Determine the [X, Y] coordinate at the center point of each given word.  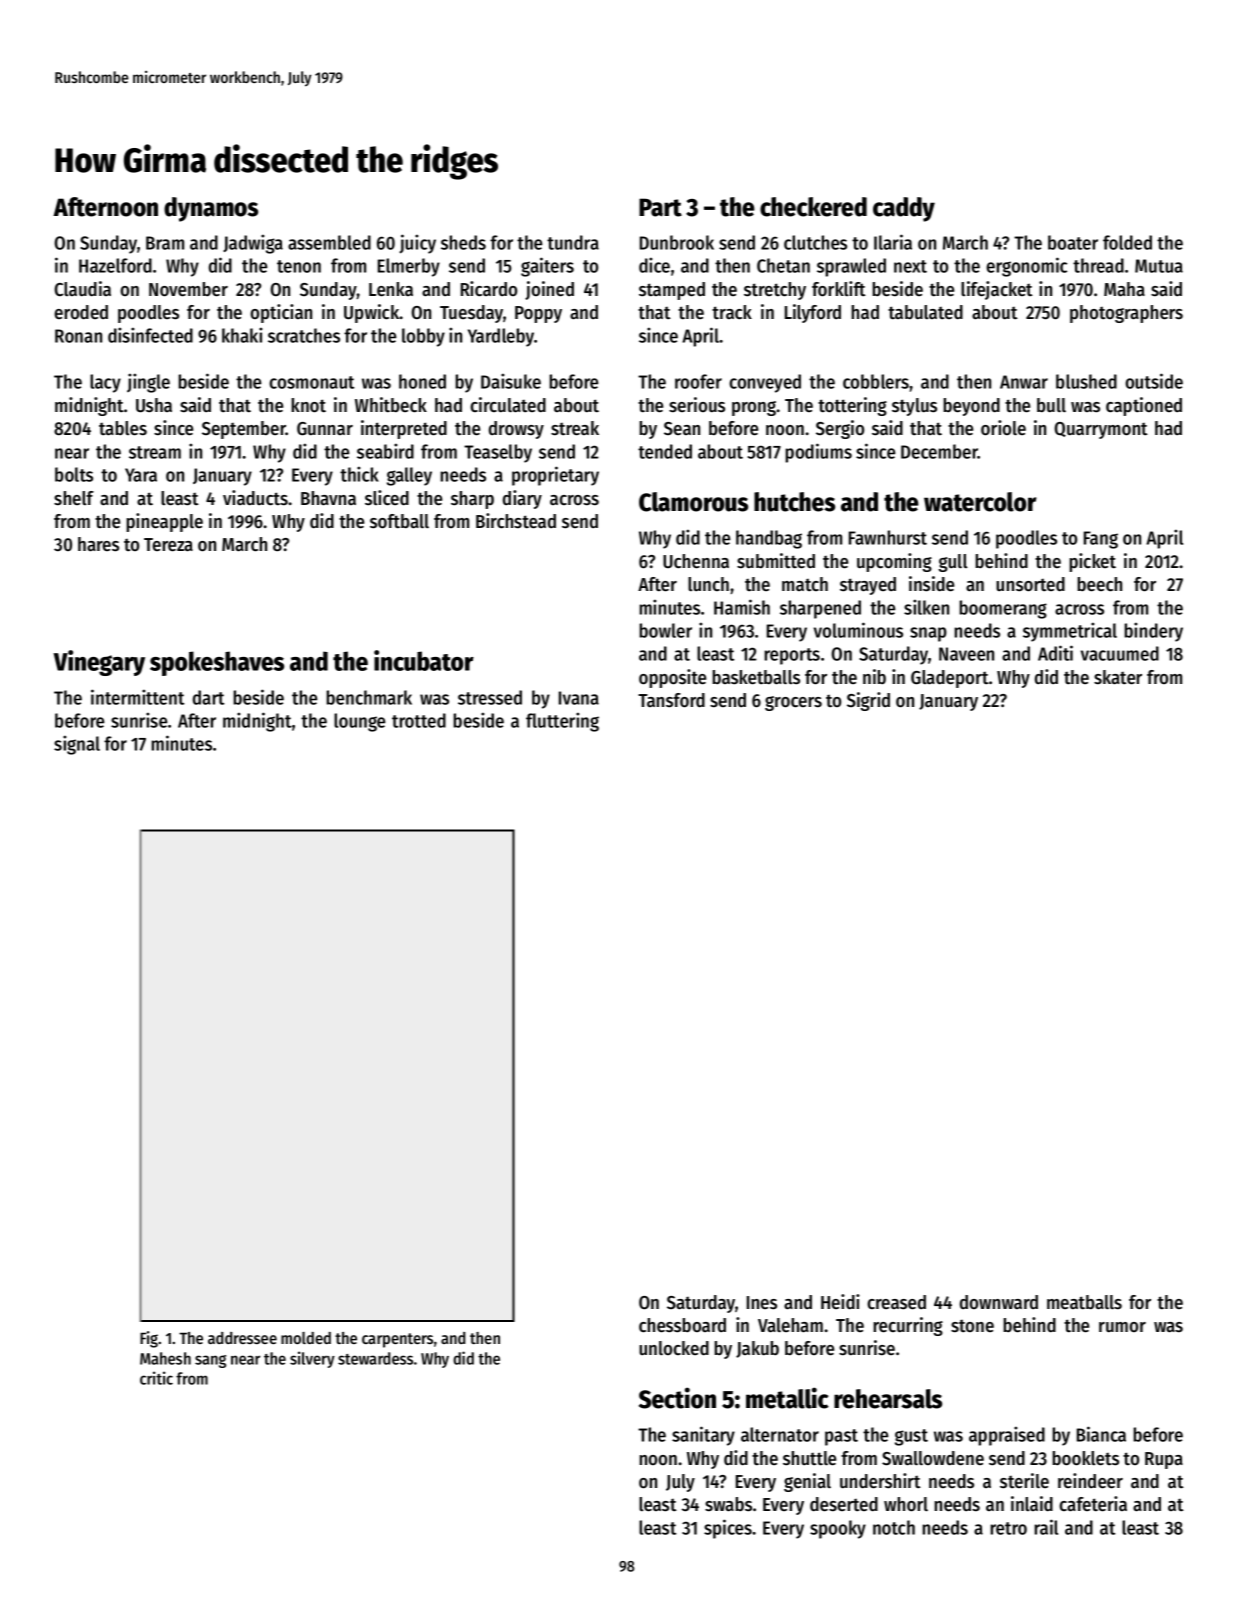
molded [306, 1338]
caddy [904, 209]
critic [156, 1378]
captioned [1144, 406]
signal [77, 745]
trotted [419, 720]
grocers [793, 703]
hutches [794, 502]
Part [660, 207]
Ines [762, 1303]
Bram [165, 243]
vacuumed [1120, 653]
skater [1118, 677]
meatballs [1084, 1302]
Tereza [168, 545]
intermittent [137, 697]
